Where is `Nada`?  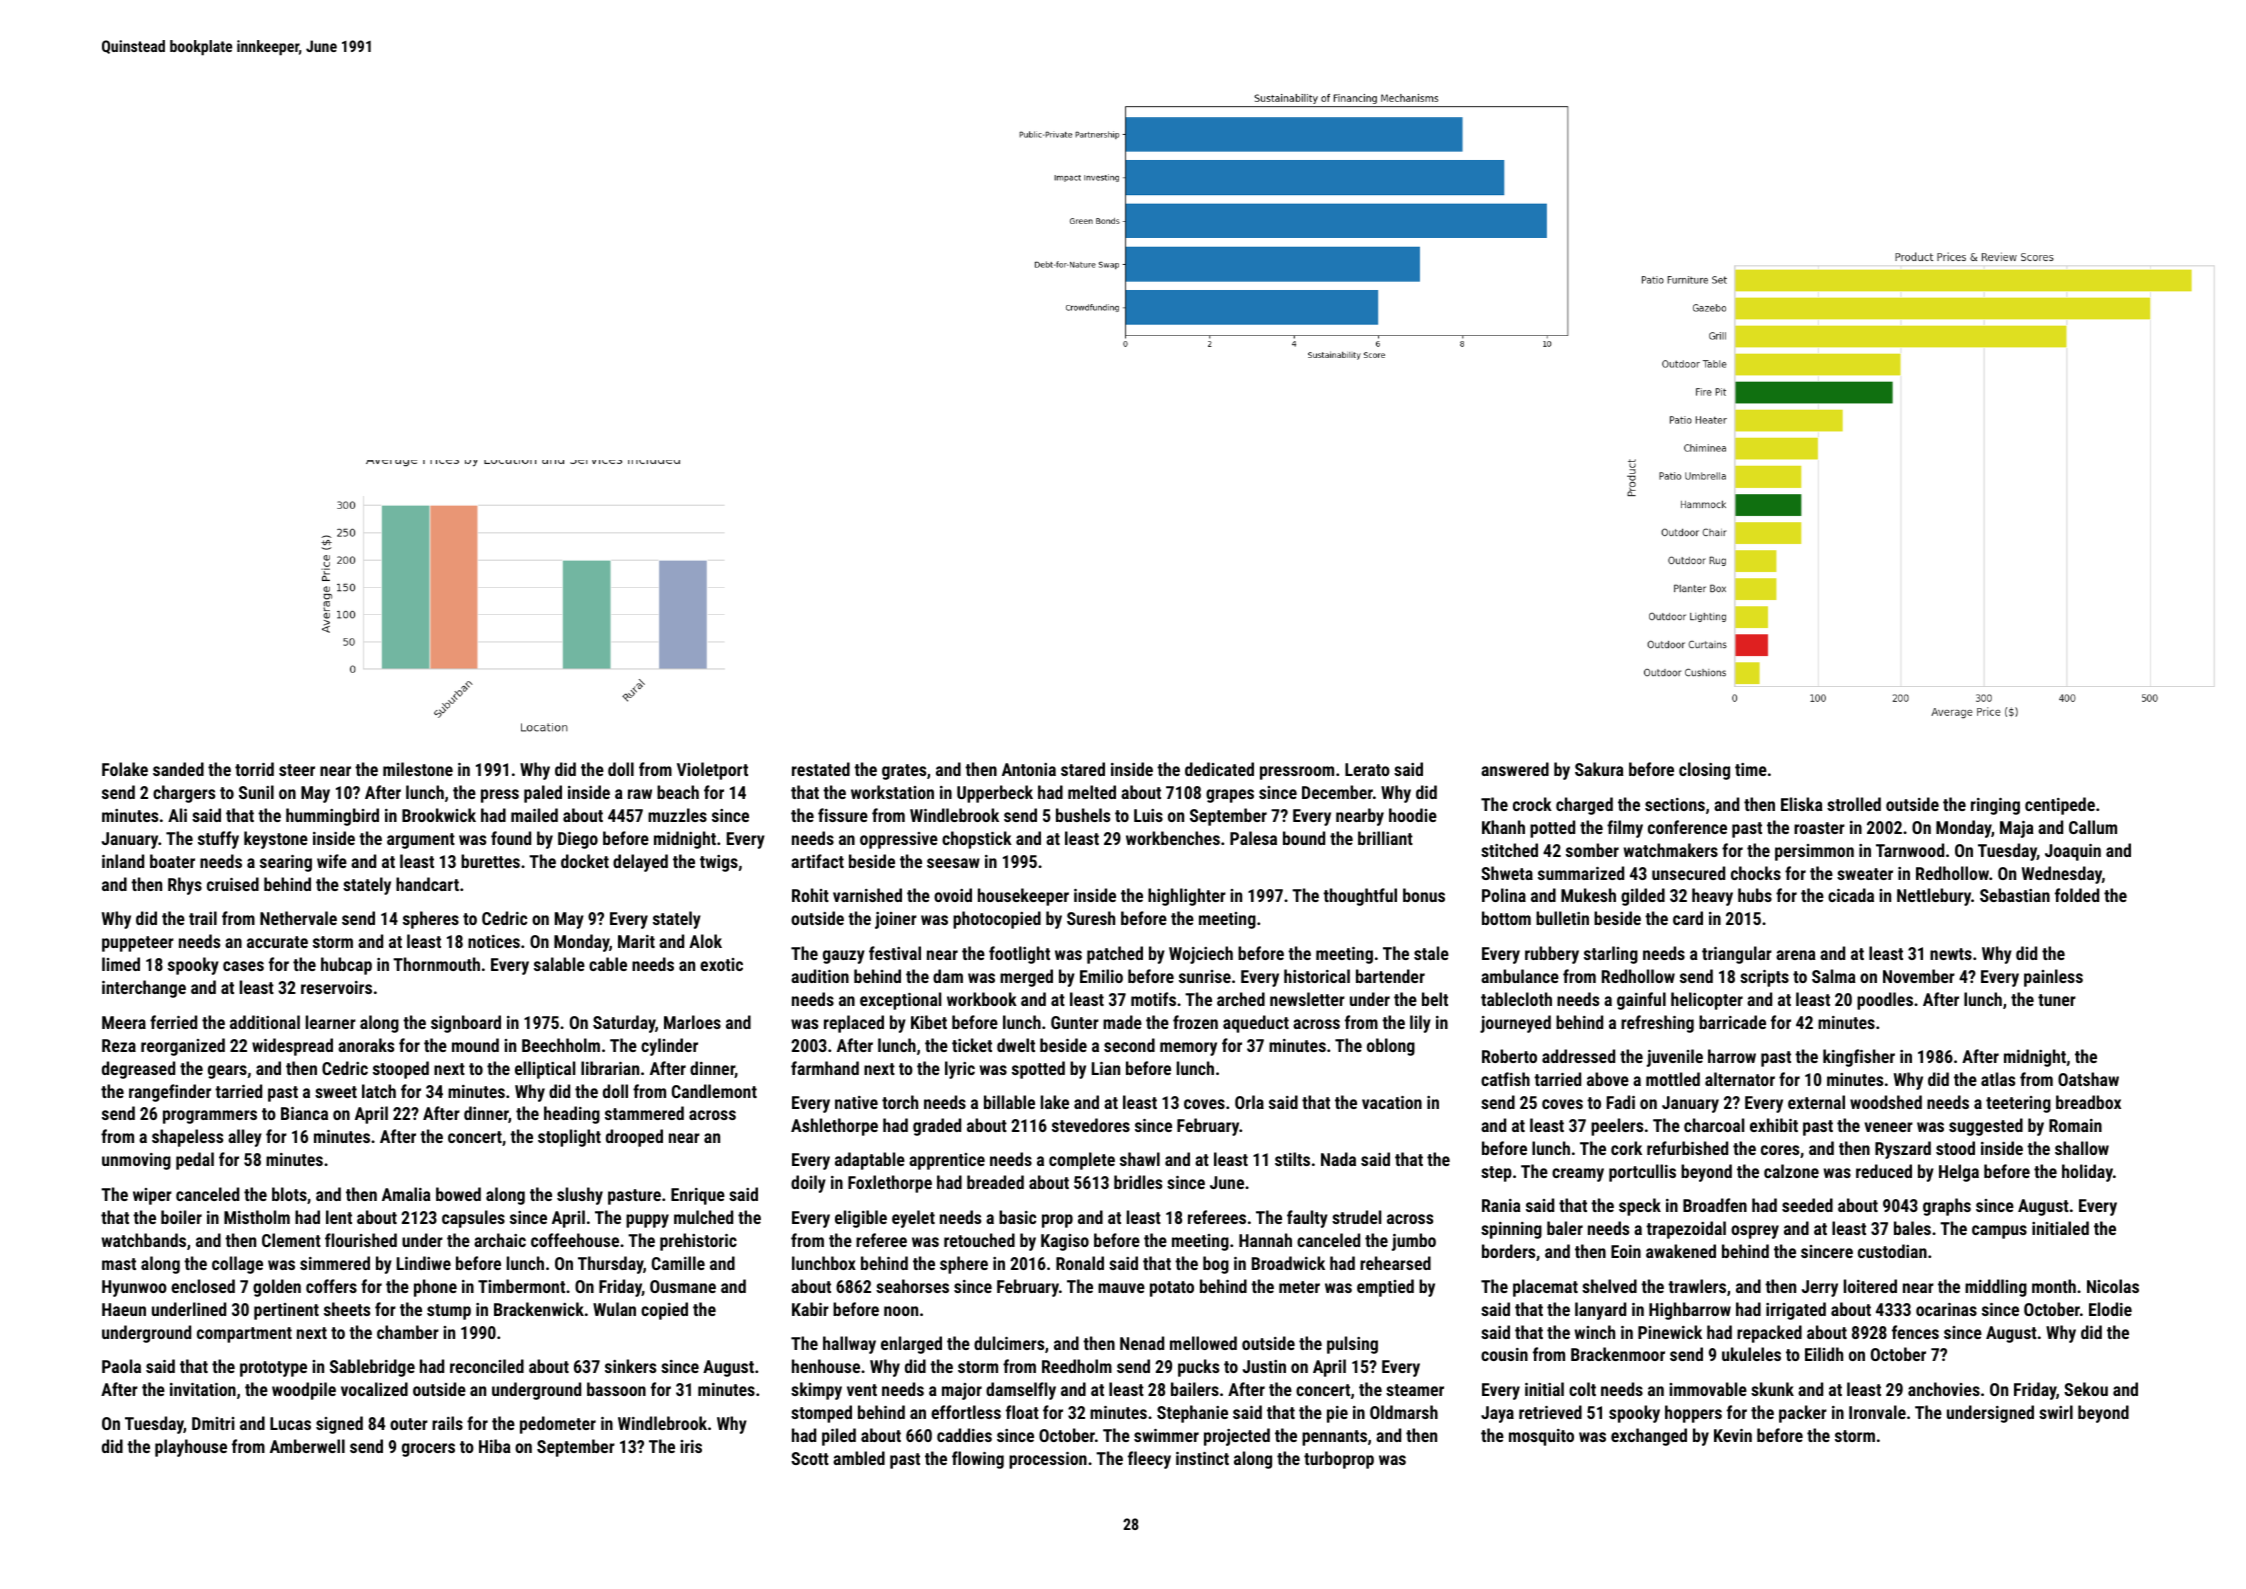 Nada is located at coordinates (1338, 1159).
